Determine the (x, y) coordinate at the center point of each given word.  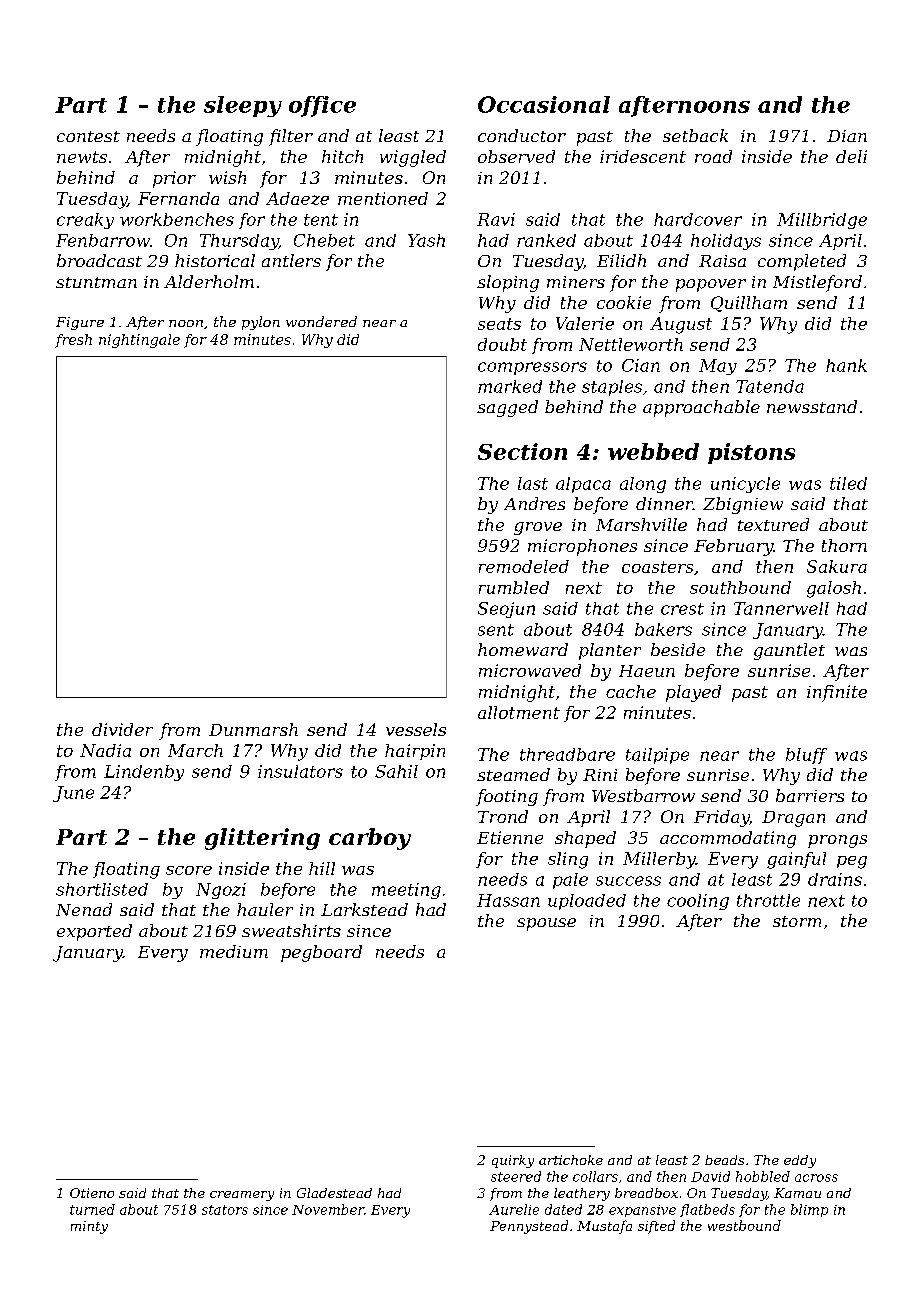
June (73, 794)
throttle (768, 900)
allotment (519, 712)
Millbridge (822, 221)
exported (94, 932)
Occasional (544, 104)
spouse (546, 924)
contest (88, 136)
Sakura (837, 566)
